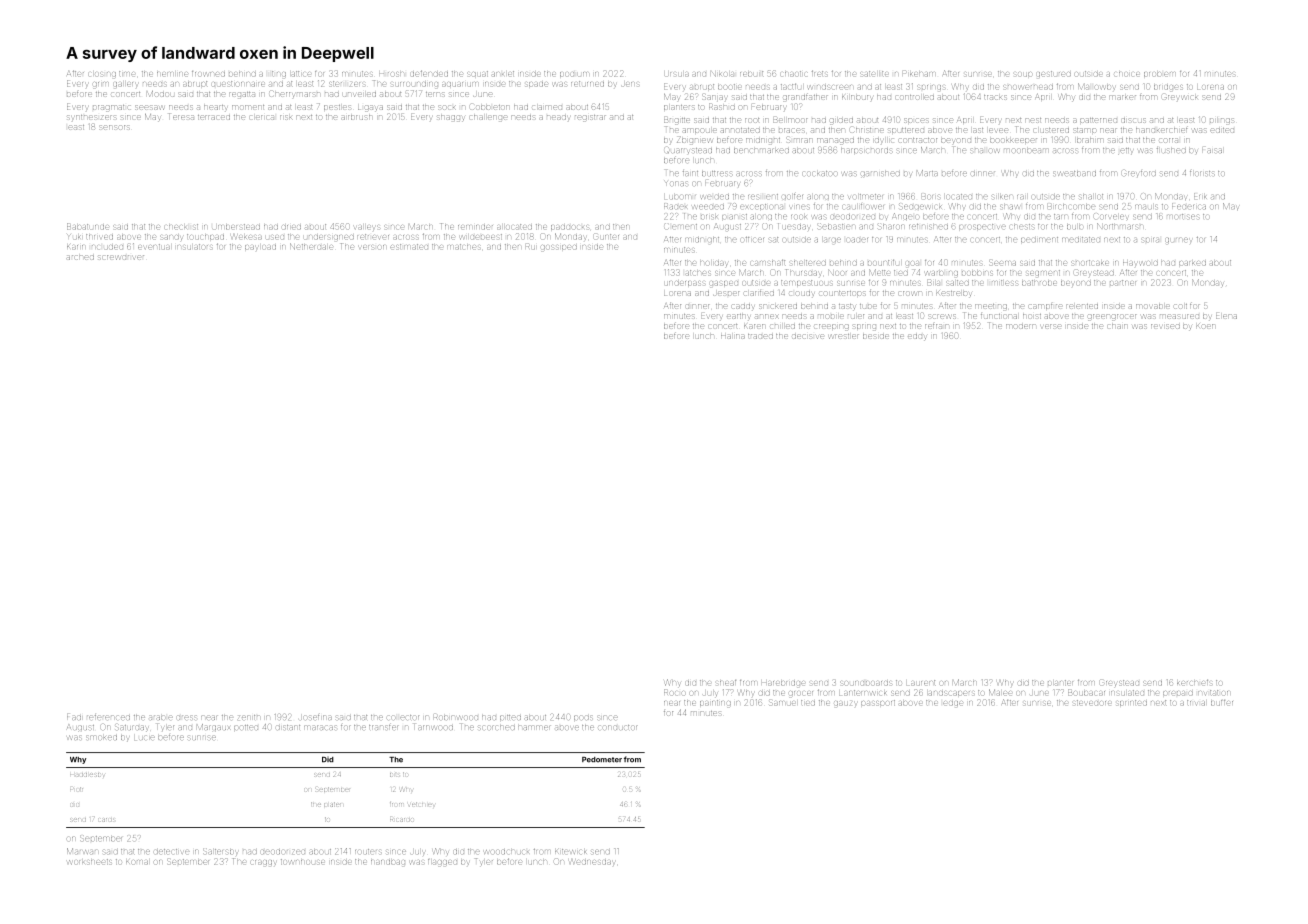 Image resolution: width=1308 pixels, height=924 pixels. Describe the element at coordinates (602, 760) in the page. I see `Pedometer` at that location.
